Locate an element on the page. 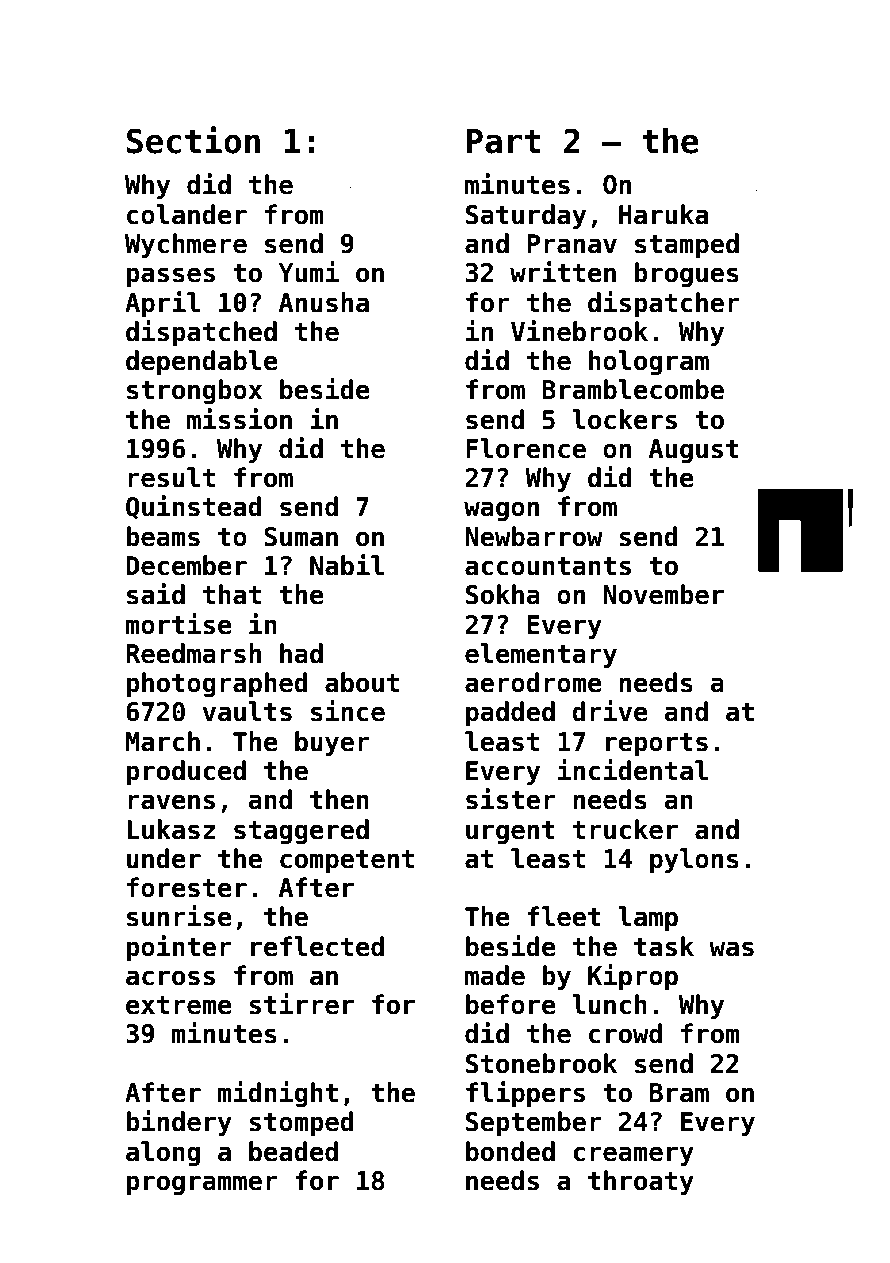  programmer is located at coordinates (202, 1185).
